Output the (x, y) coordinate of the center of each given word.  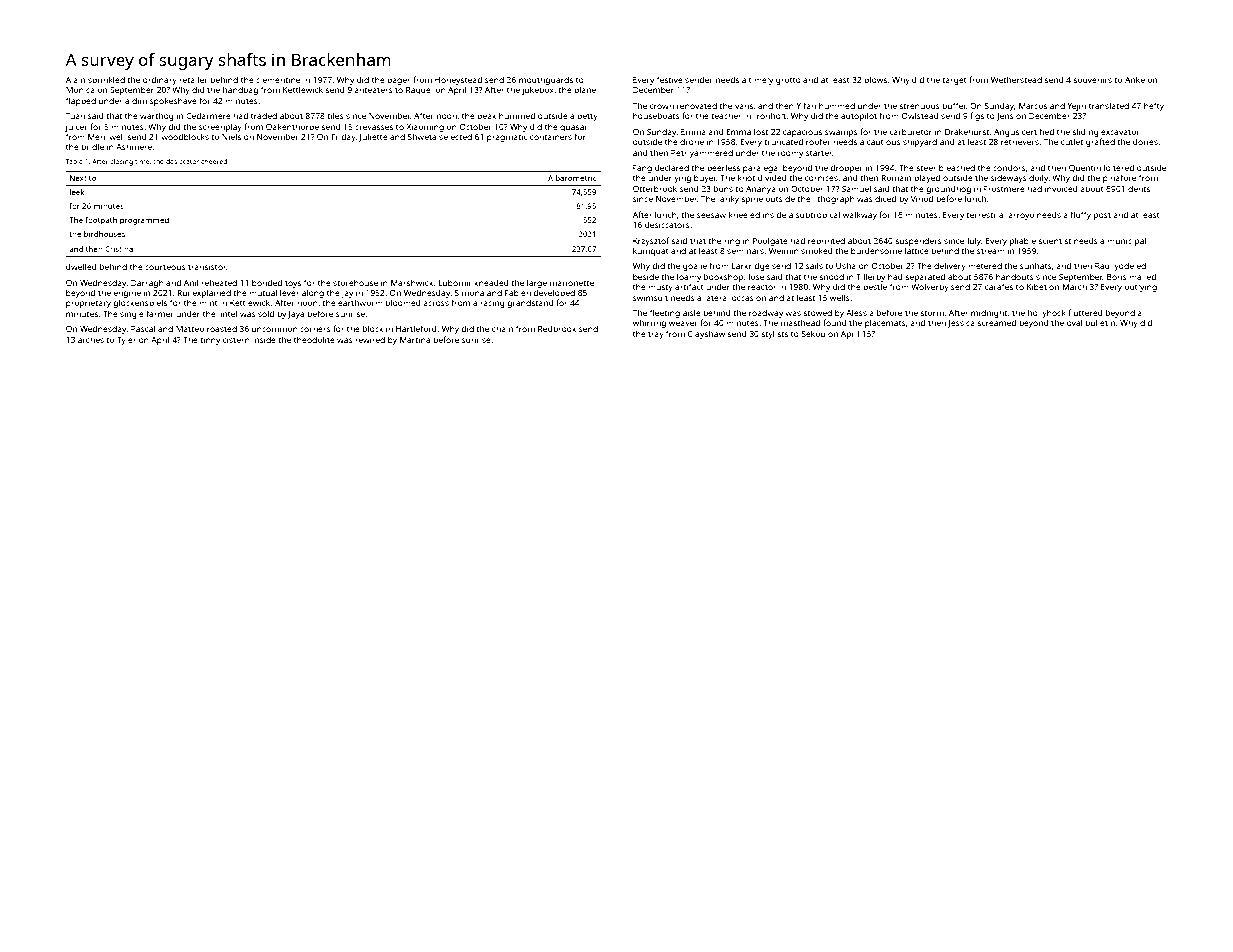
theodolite (314, 339)
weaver (683, 323)
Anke (1135, 79)
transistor (207, 267)
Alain (75, 79)
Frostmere (1004, 189)
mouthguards (546, 81)
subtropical (818, 215)
